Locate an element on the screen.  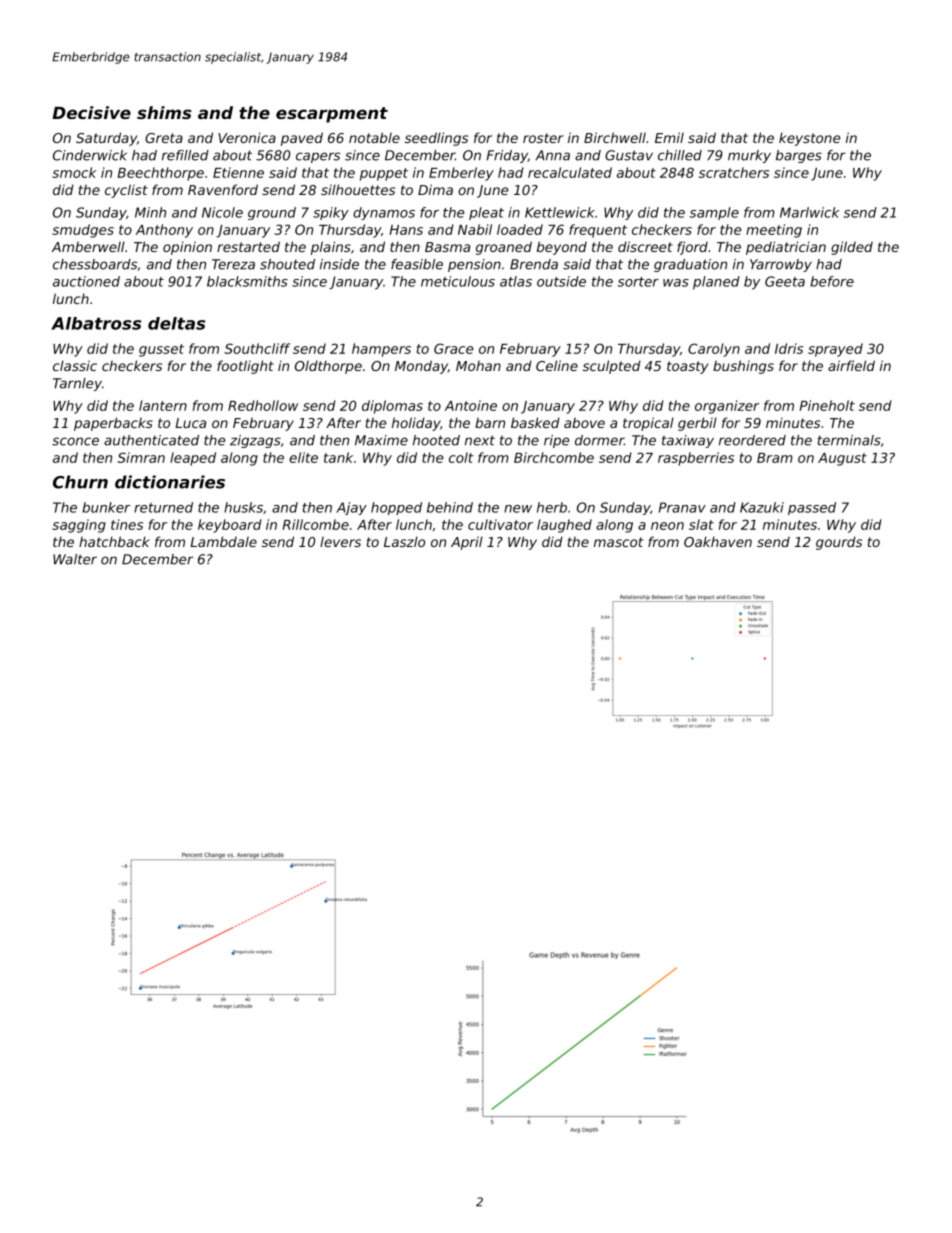
chessboards is located at coordinates (95, 264).
